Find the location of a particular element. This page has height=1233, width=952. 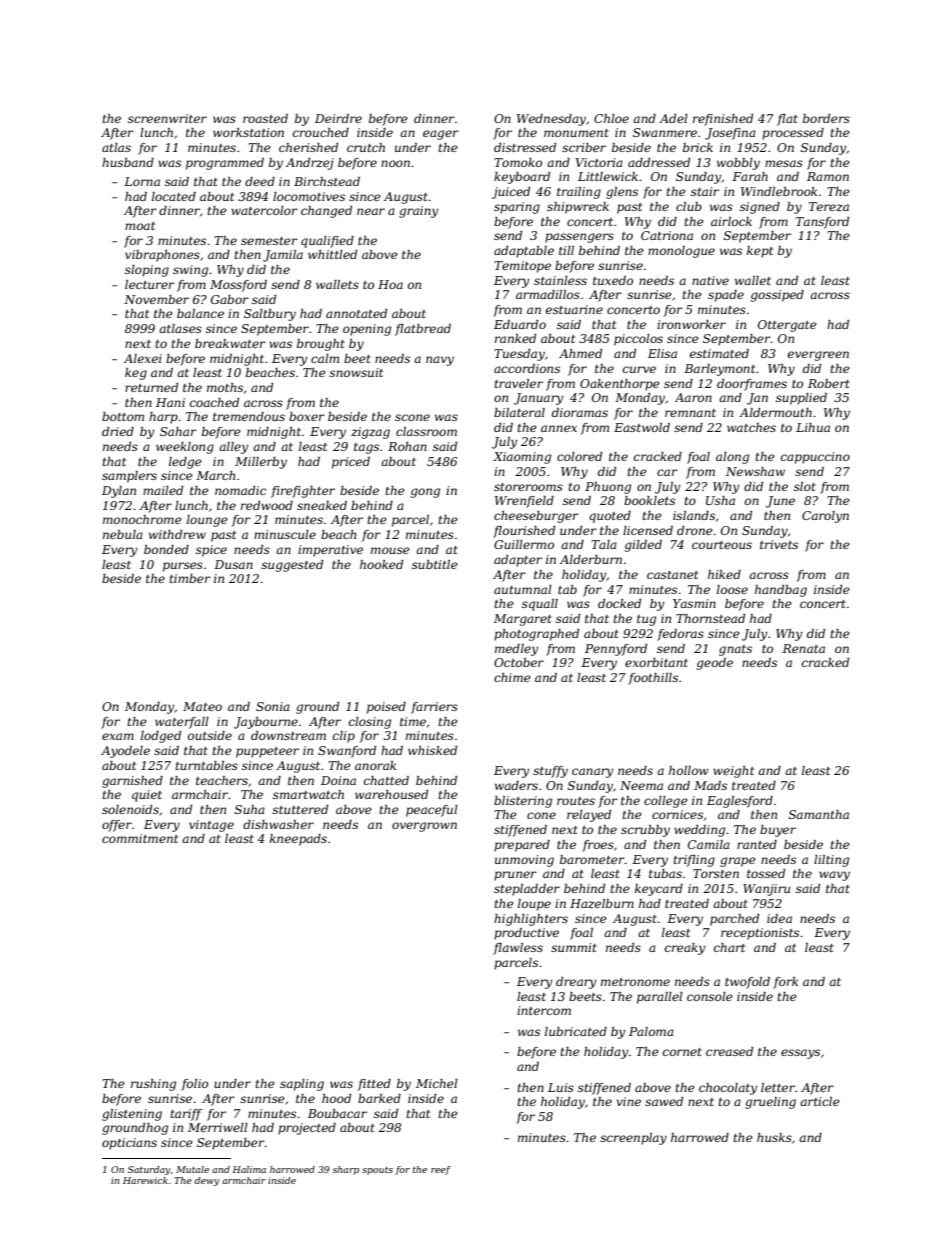

borders is located at coordinates (826, 118).
